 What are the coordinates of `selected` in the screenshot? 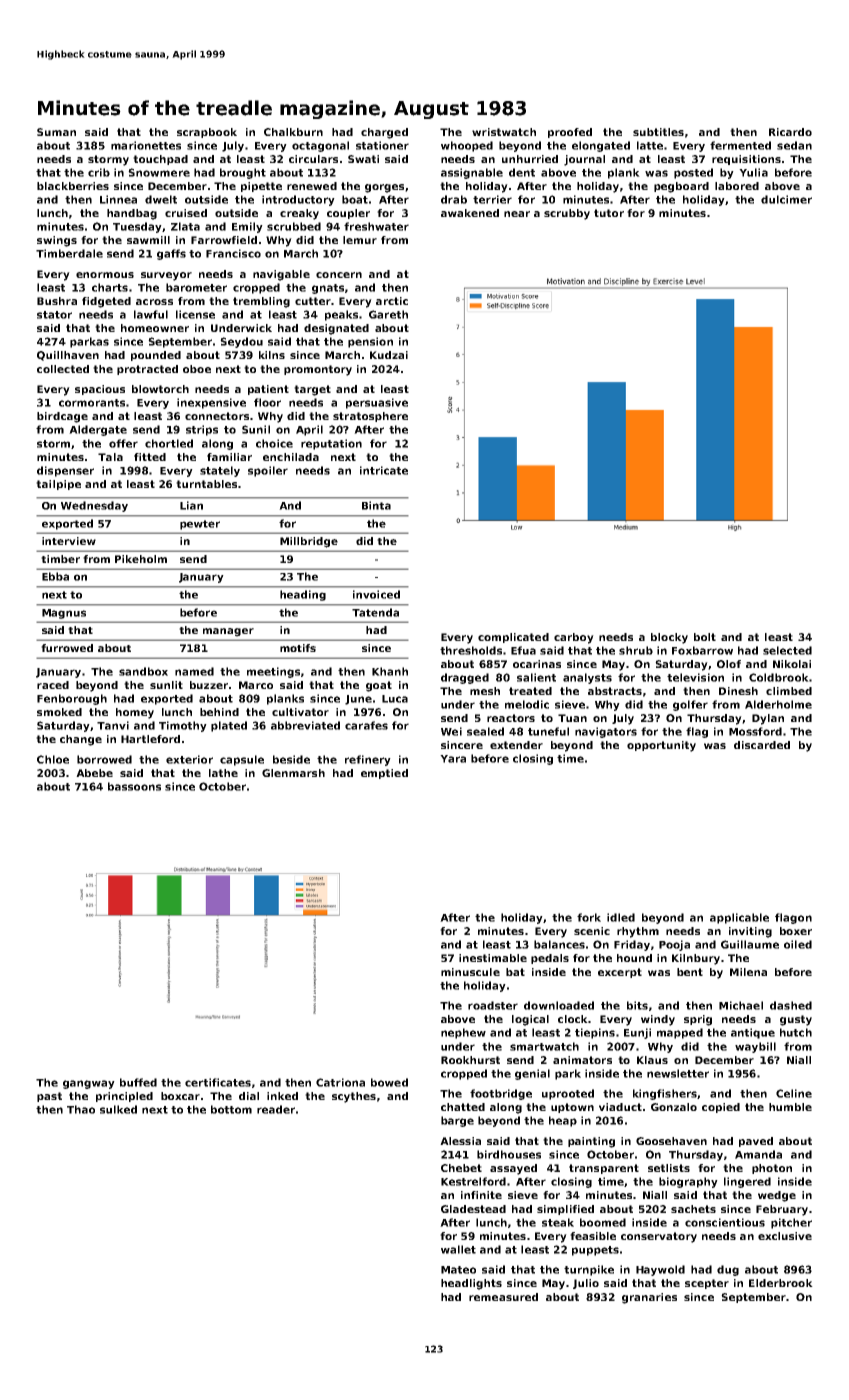 It's located at (787, 650).
